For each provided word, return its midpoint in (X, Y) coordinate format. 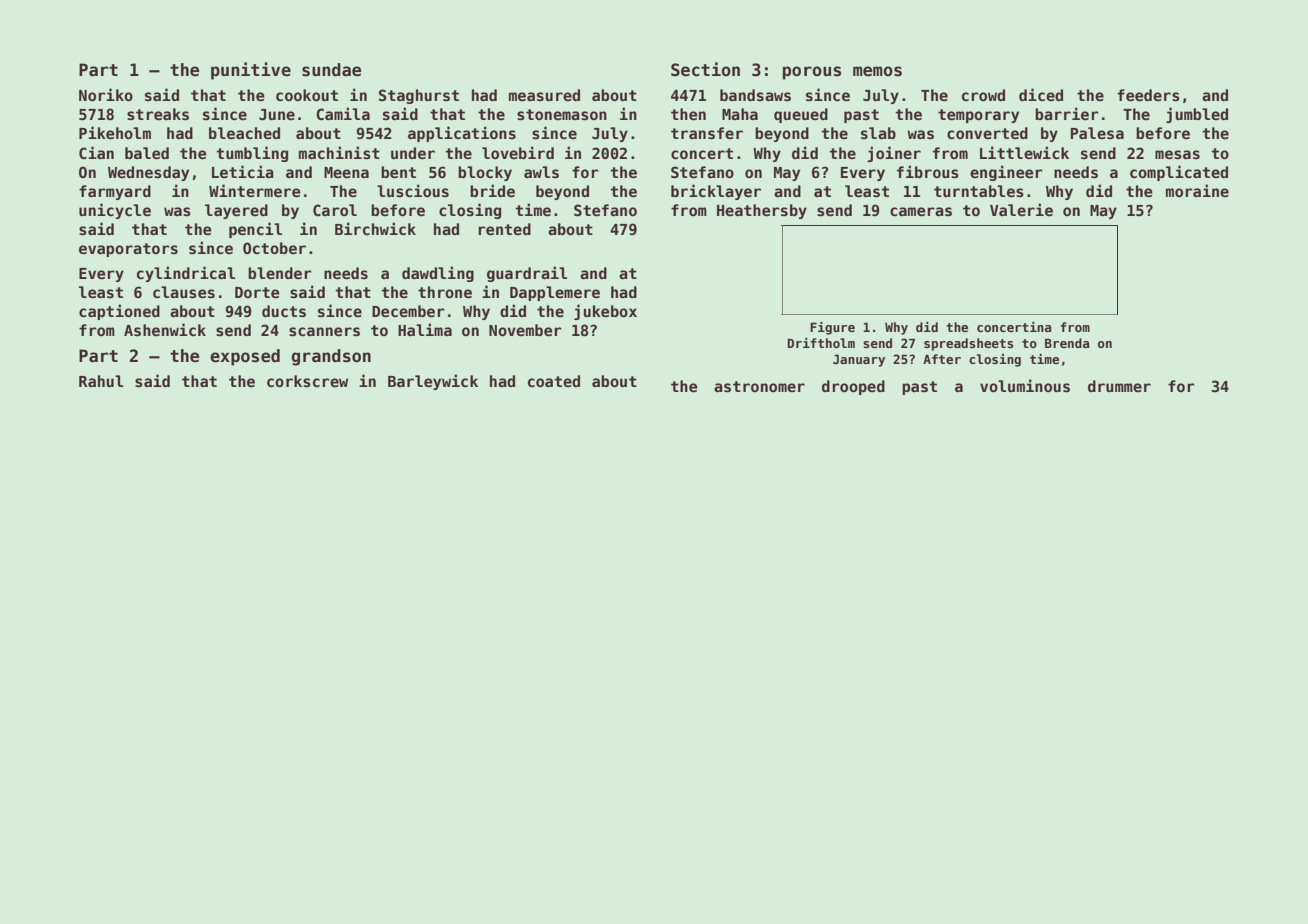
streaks (158, 114)
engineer (1006, 173)
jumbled (1197, 115)
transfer (707, 133)
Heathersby (762, 211)
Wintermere (255, 190)
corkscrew (307, 381)
